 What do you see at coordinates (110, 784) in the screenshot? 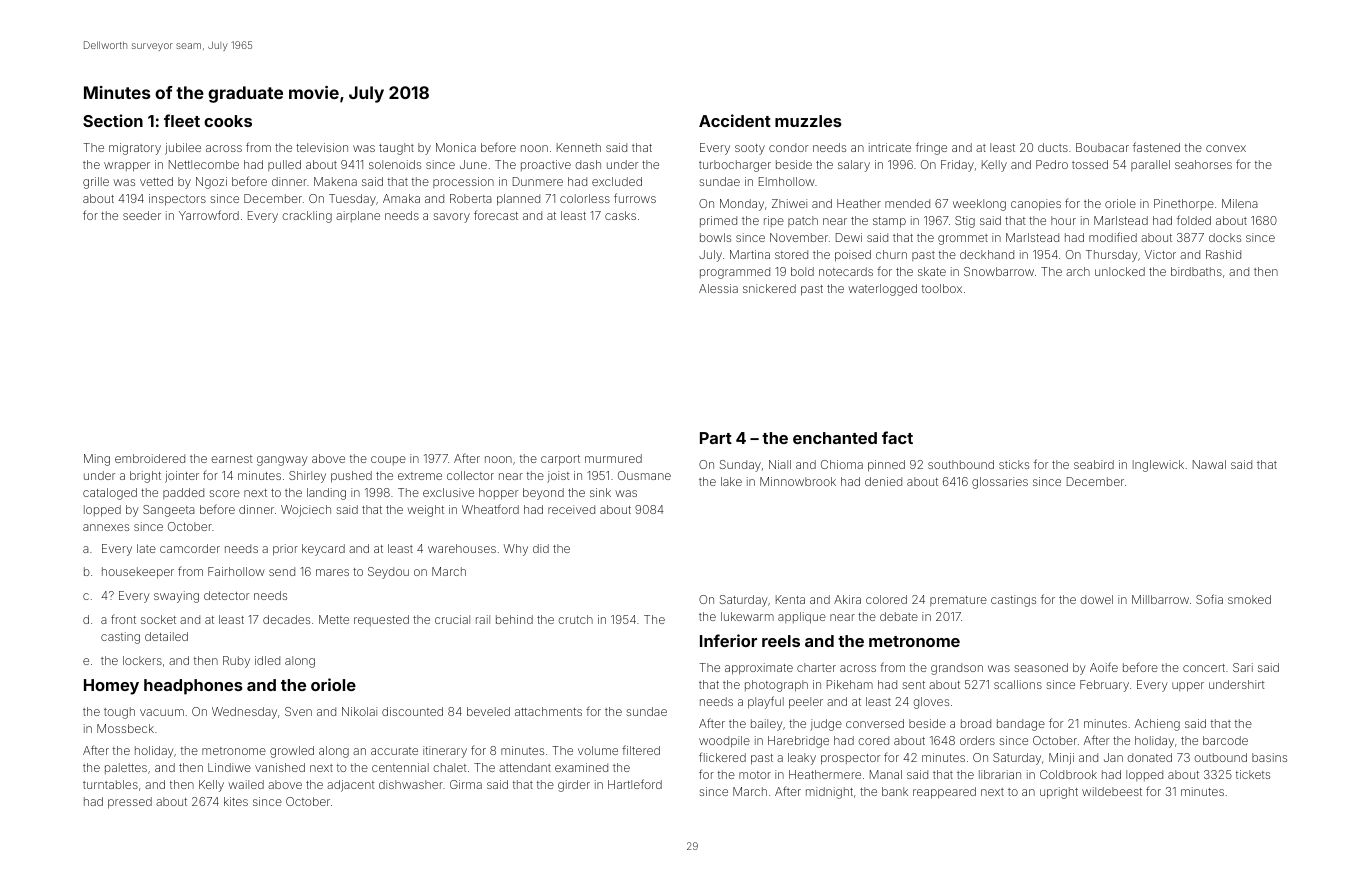
I see `turntables` at bounding box center [110, 784].
